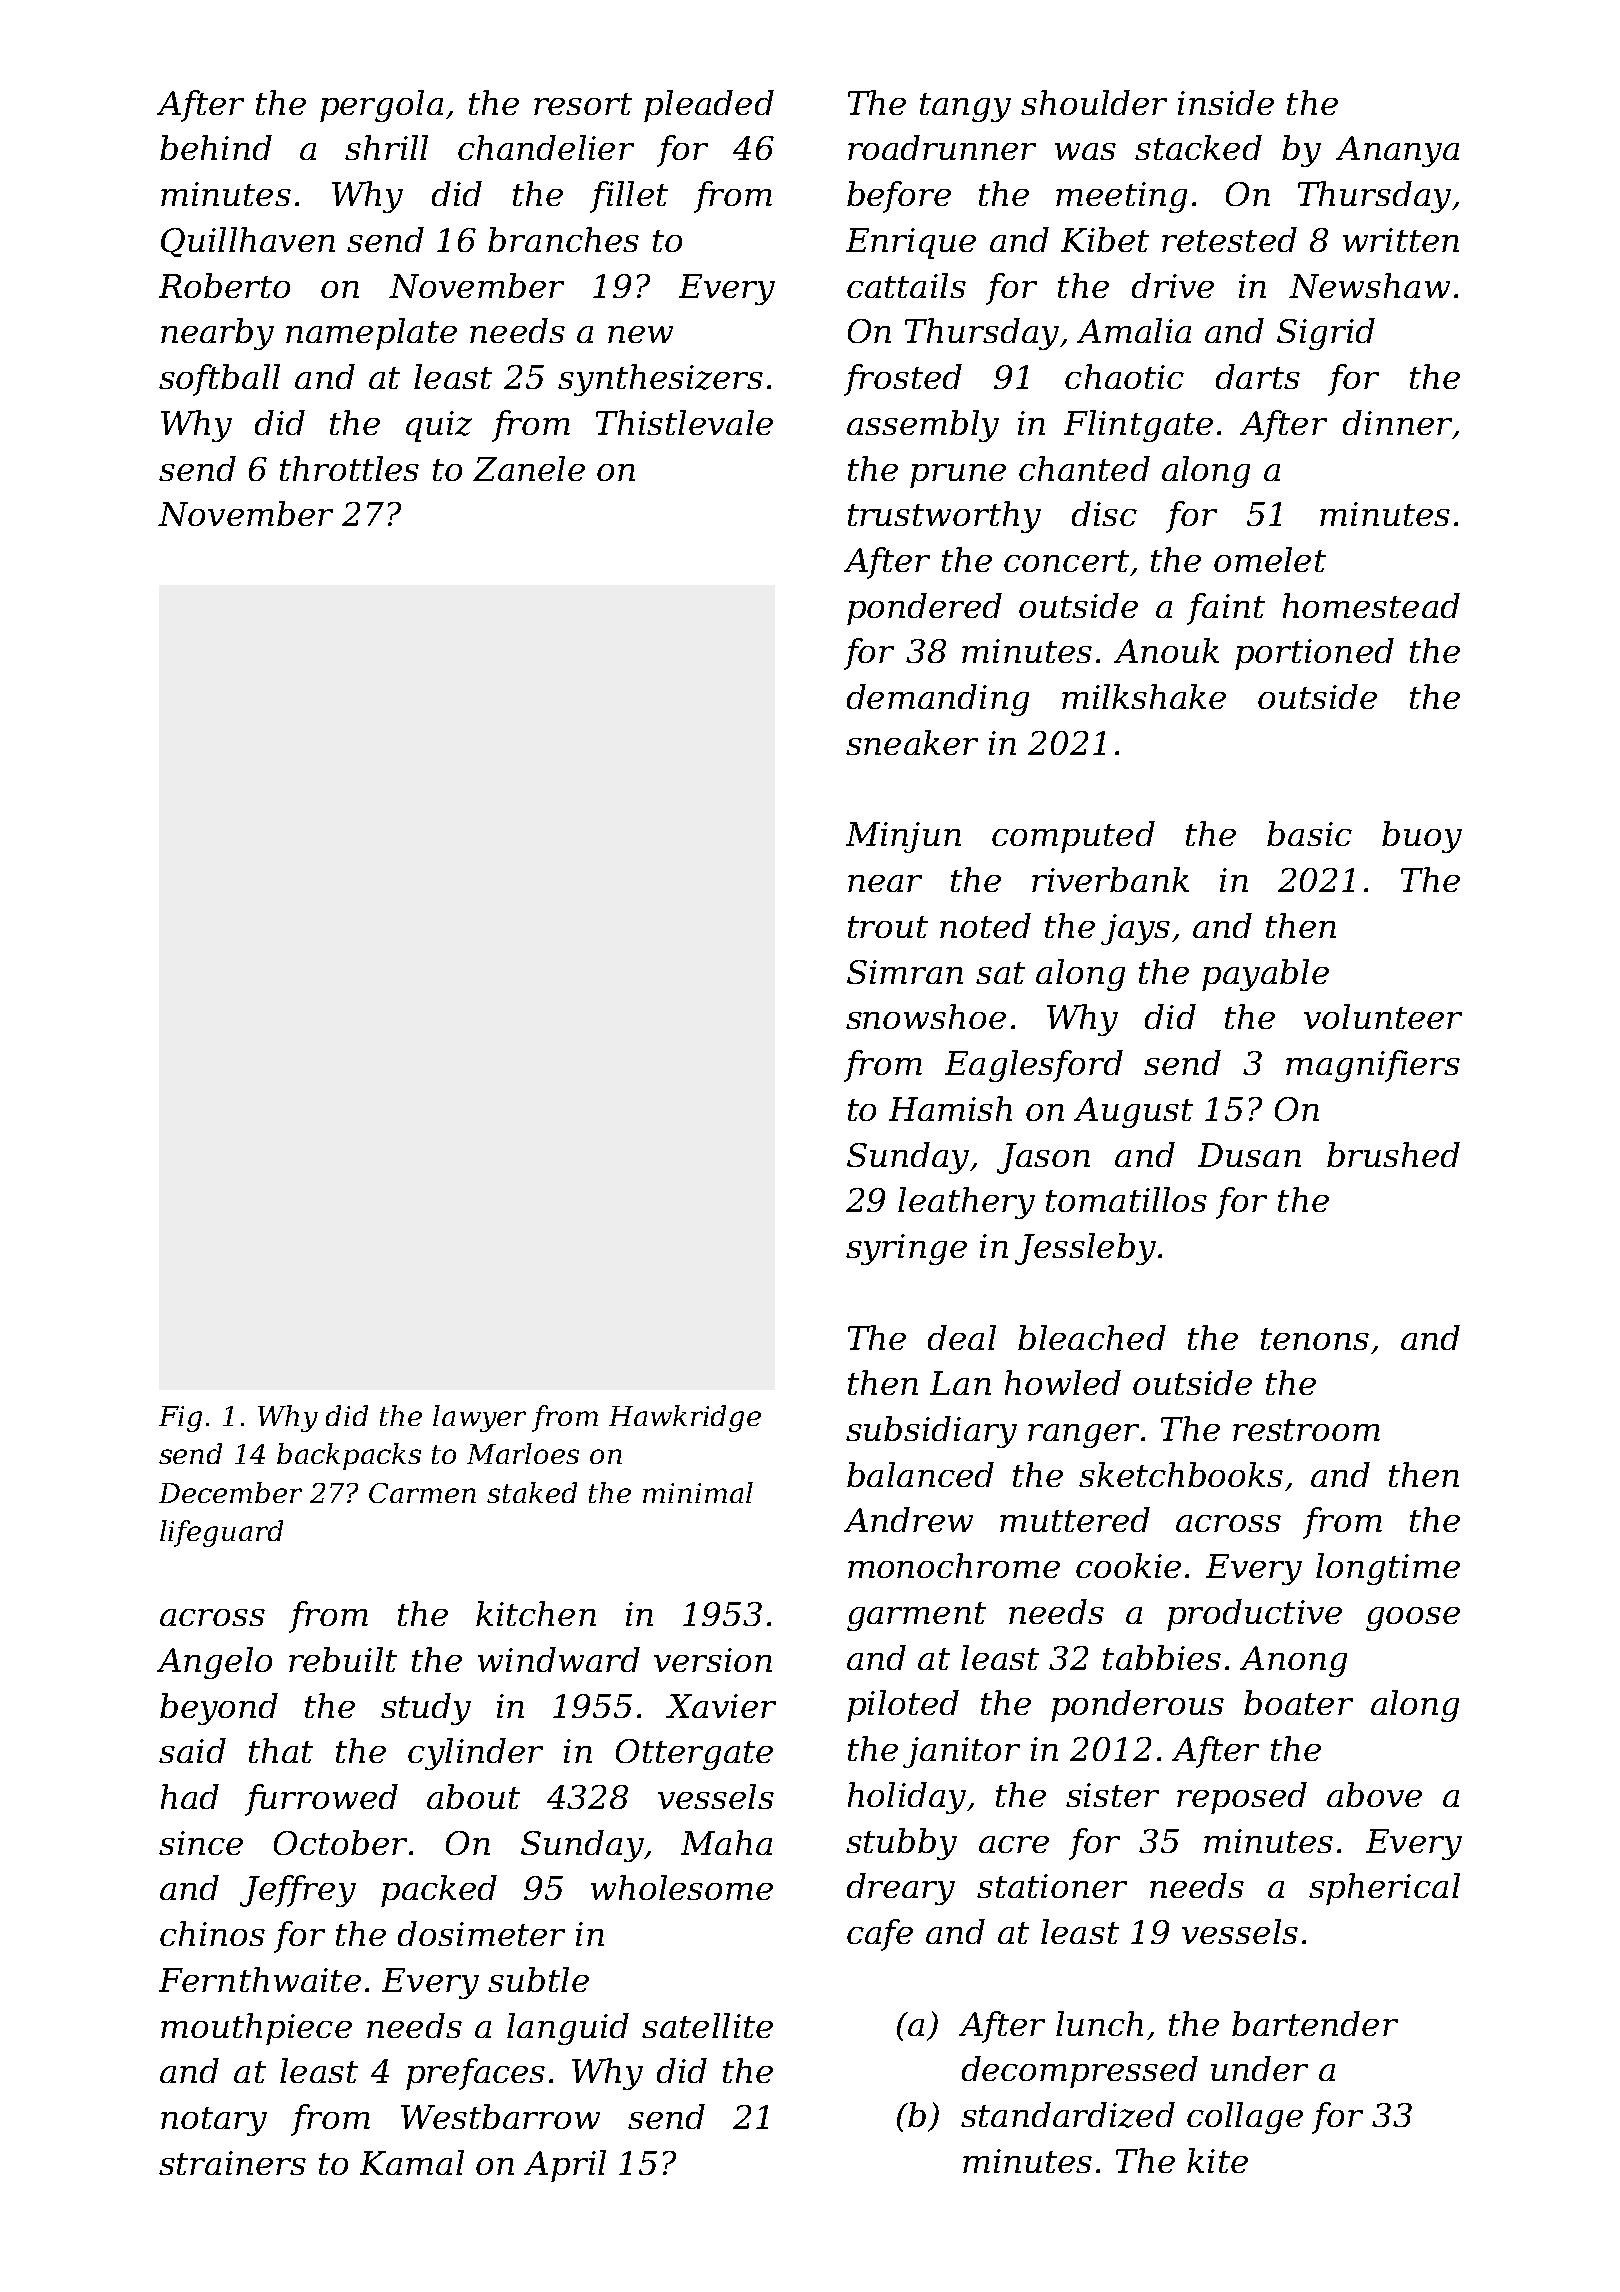 This page has height=2292, width=1620. What do you see at coordinates (944, 517) in the page?
I see `trustworthy` at bounding box center [944, 517].
